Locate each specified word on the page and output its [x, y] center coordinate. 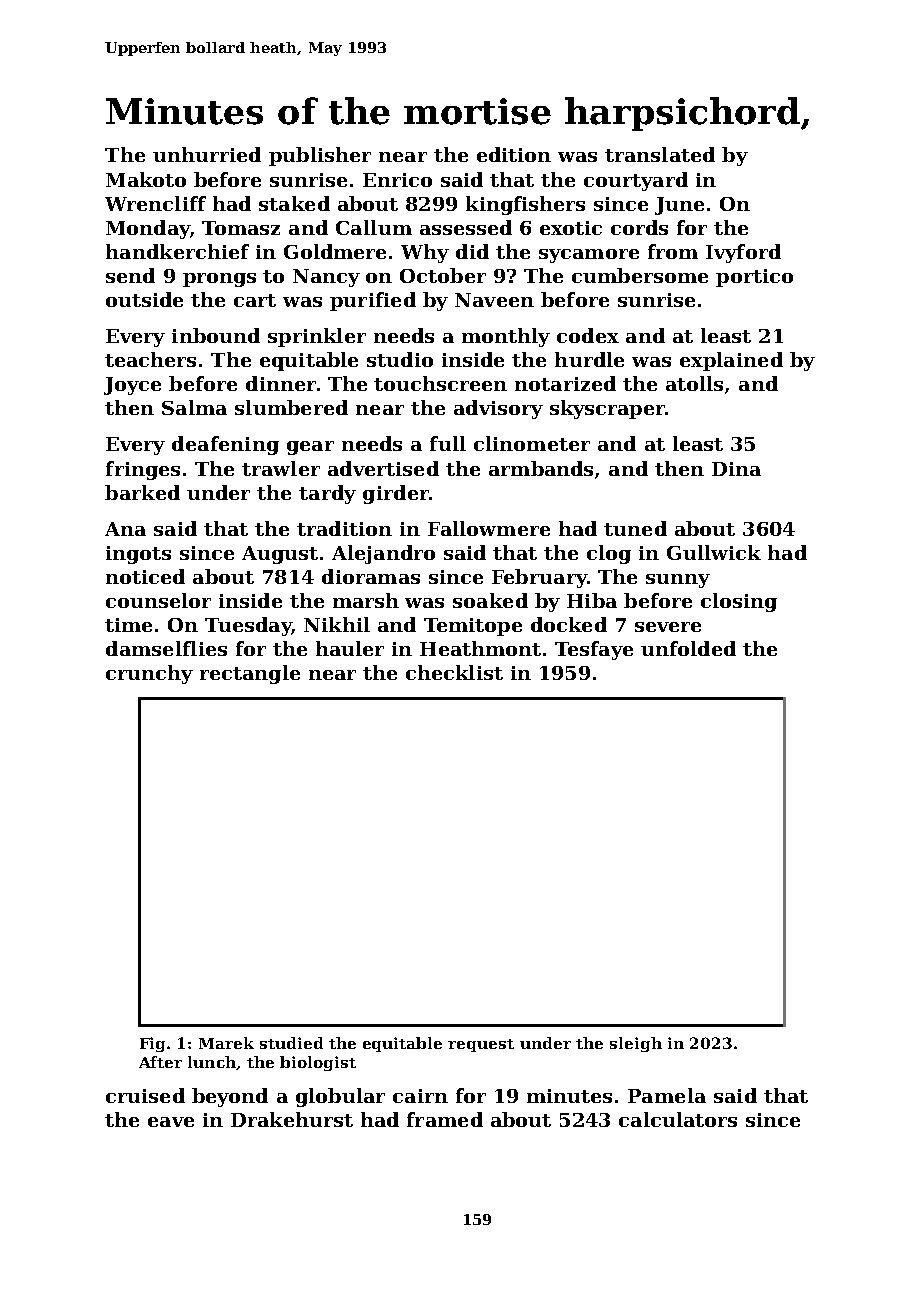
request [481, 1045]
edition [514, 154]
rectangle [250, 674]
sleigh [636, 1044]
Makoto [146, 179]
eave [171, 1122]
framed [445, 1119]
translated [660, 154]
